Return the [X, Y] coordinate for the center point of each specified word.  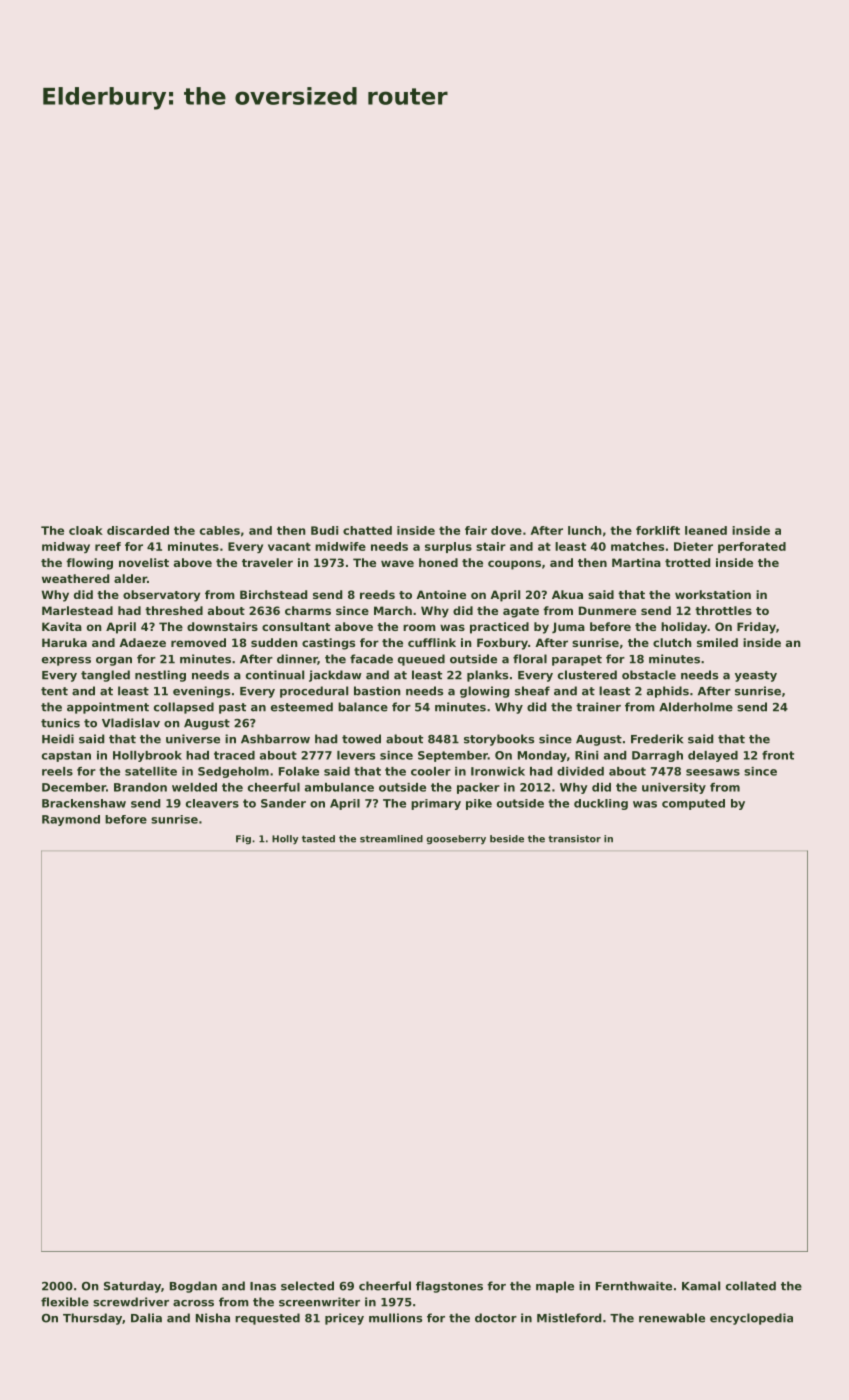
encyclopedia [751, 1319]
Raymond [71, 820]
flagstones [449, 1287]
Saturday [132, 1287]
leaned [706, 530]
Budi [324, 530]
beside [507, 839]
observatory [161, 596]
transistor [574, 839]
